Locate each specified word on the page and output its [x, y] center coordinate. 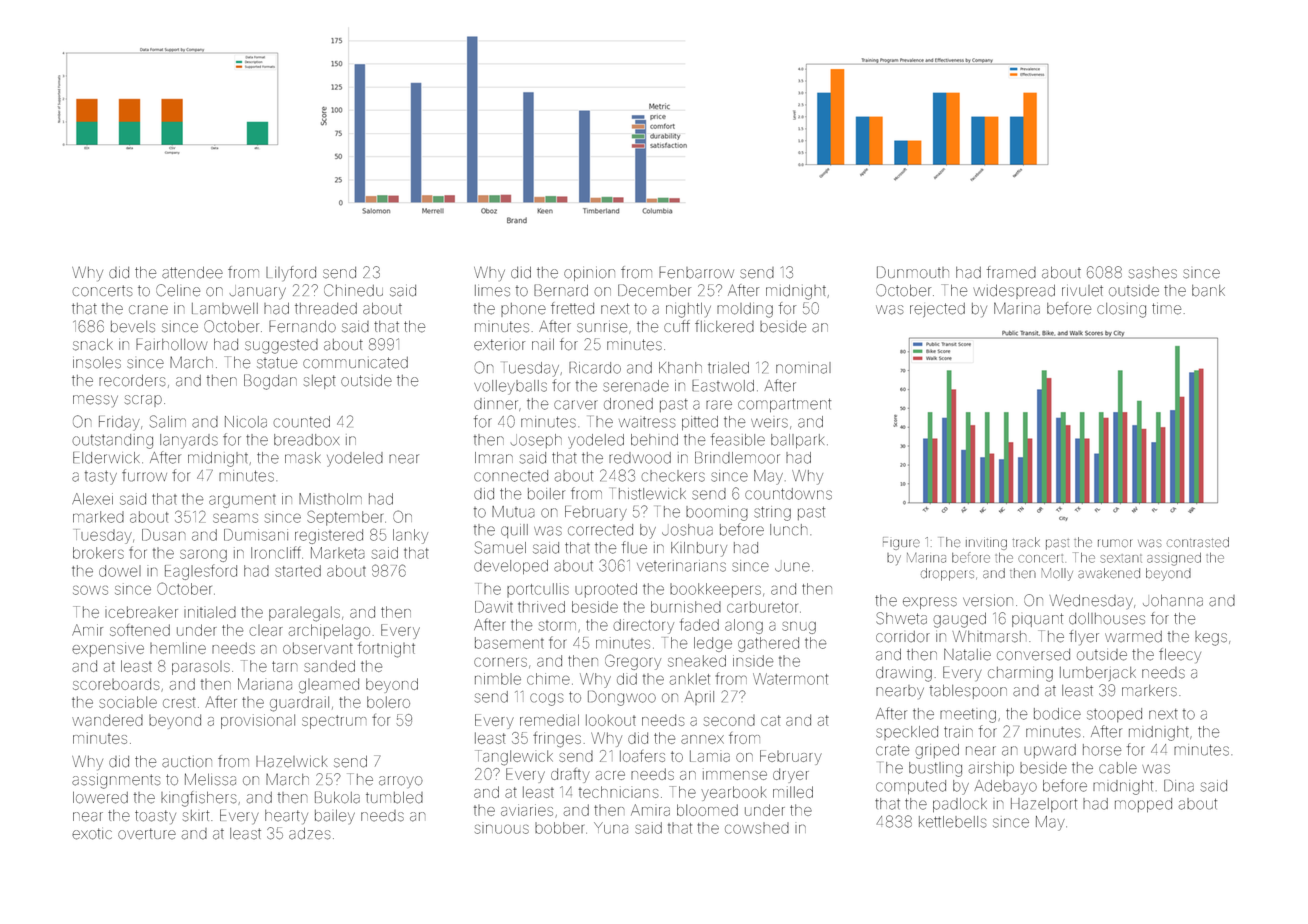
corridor [903, 637]
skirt [196, 816]
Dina [1179, 786]
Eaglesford [201, 572]
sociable [128, 702]
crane [148, 310]
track [1026, 542]
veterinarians [681, 566]
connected [511, 476]
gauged [959, 620]
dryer [791, 775]
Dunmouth [913, 272]
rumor [1115, 543]
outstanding [112, 441]
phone [523, 310]
